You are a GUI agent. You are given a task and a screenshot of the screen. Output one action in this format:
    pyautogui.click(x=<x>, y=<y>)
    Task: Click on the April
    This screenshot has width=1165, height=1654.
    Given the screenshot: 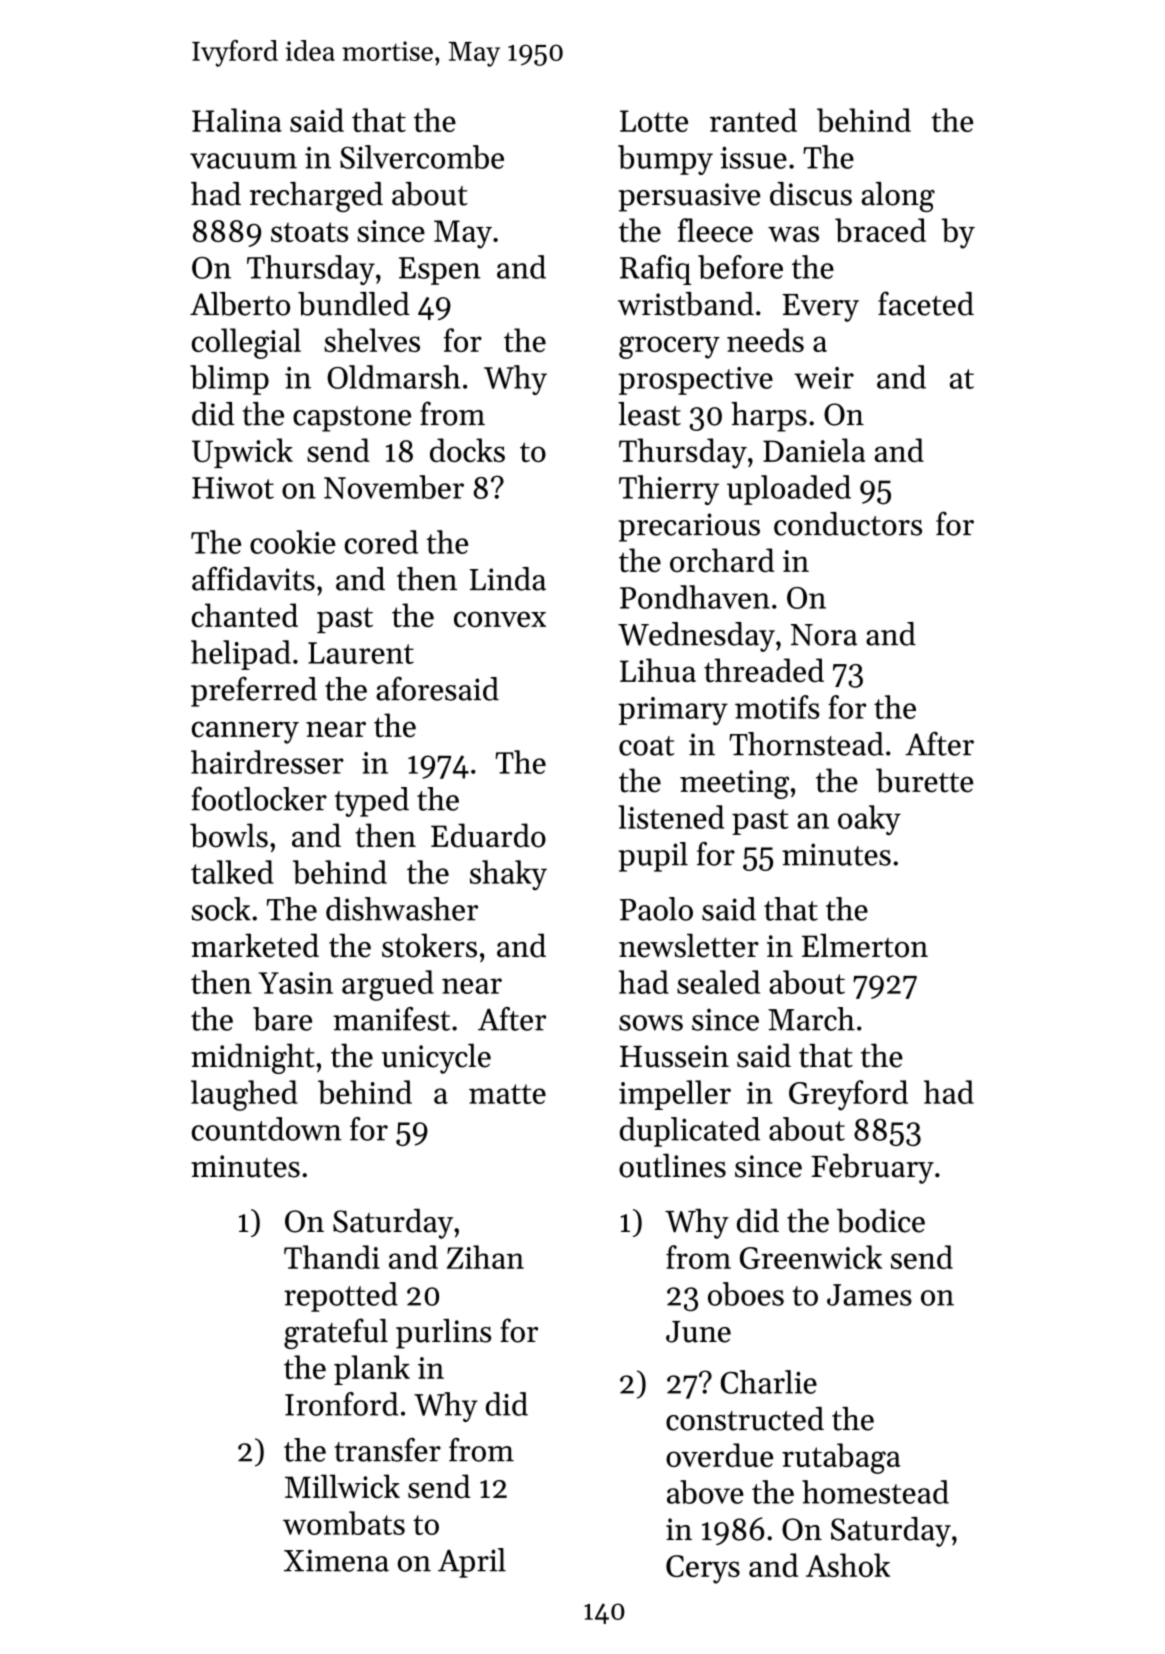 What is the action you would take?
    pyautogui.click(x=472, y=1563)
